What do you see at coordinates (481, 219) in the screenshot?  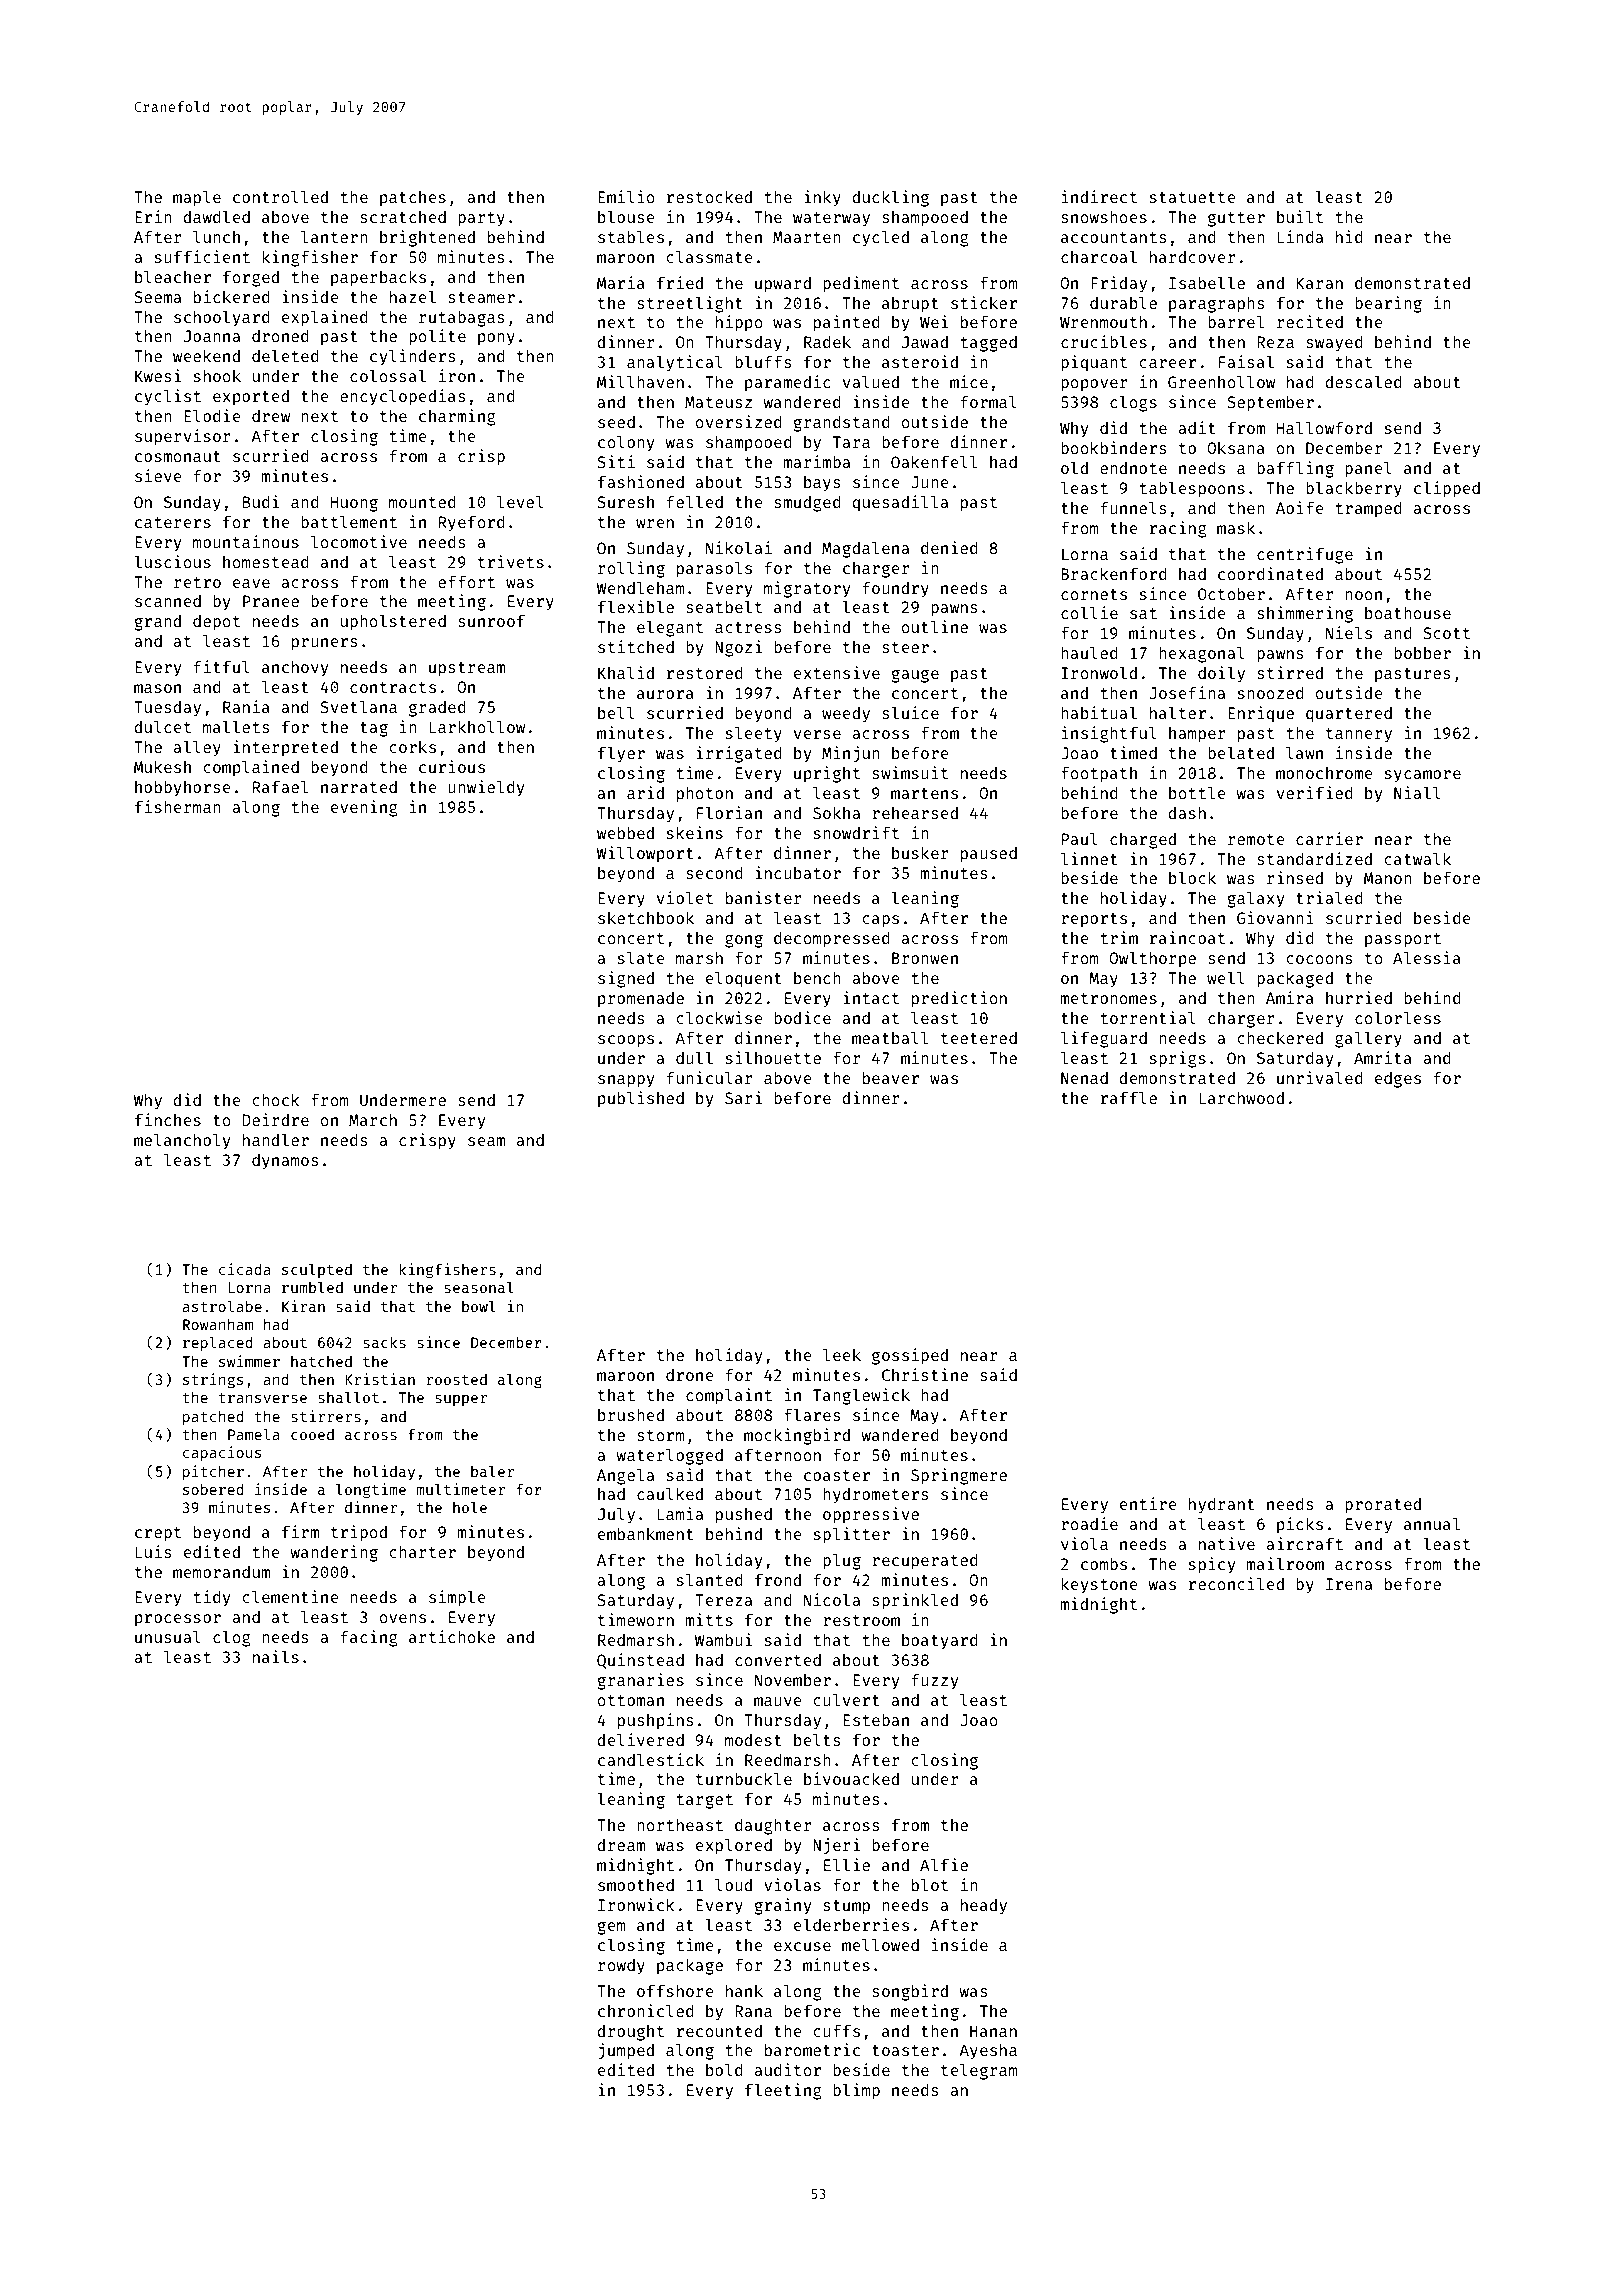 I see `party` at bounding box center [481, 219].
